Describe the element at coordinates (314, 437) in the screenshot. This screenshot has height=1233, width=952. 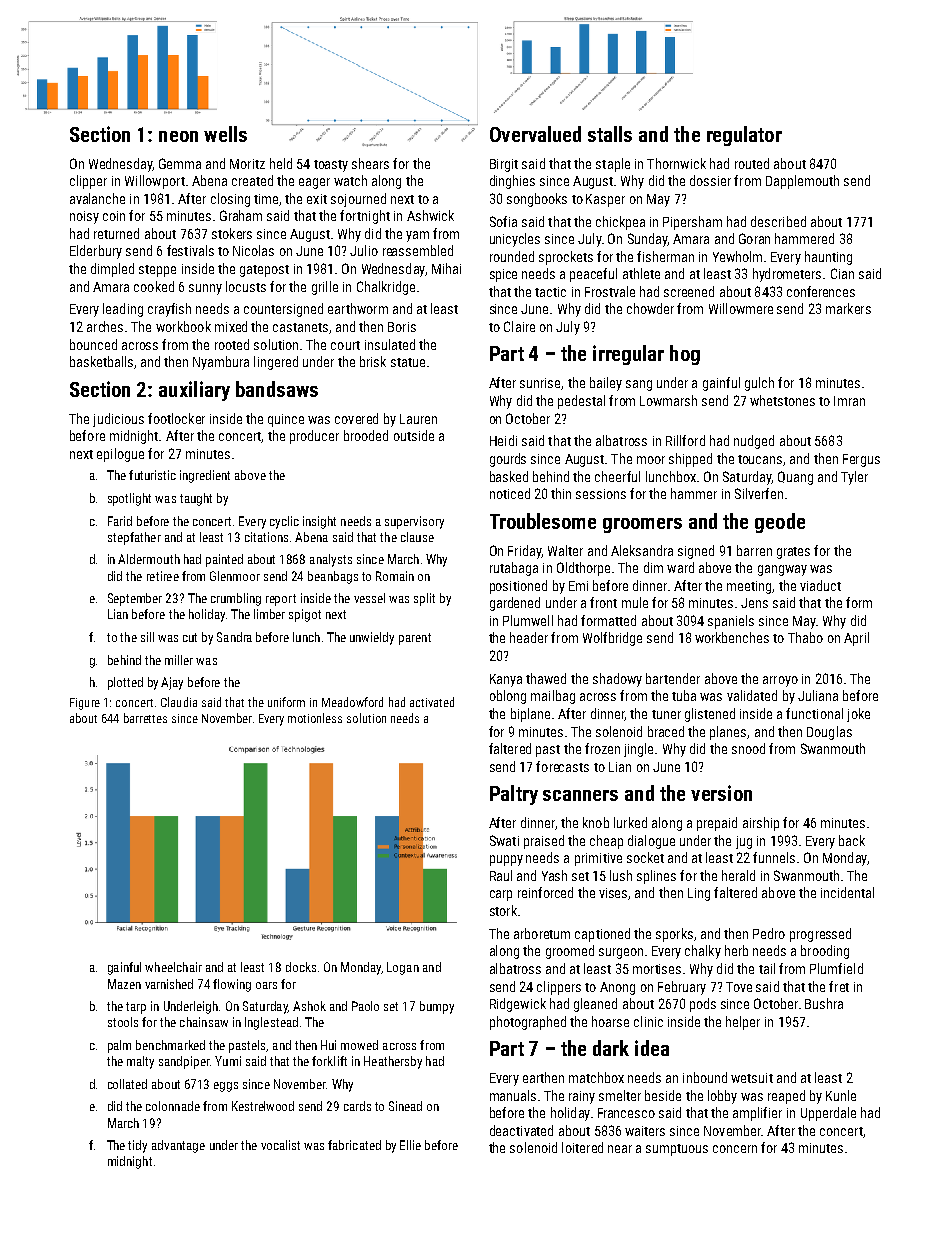
I see `producer` at that location.
